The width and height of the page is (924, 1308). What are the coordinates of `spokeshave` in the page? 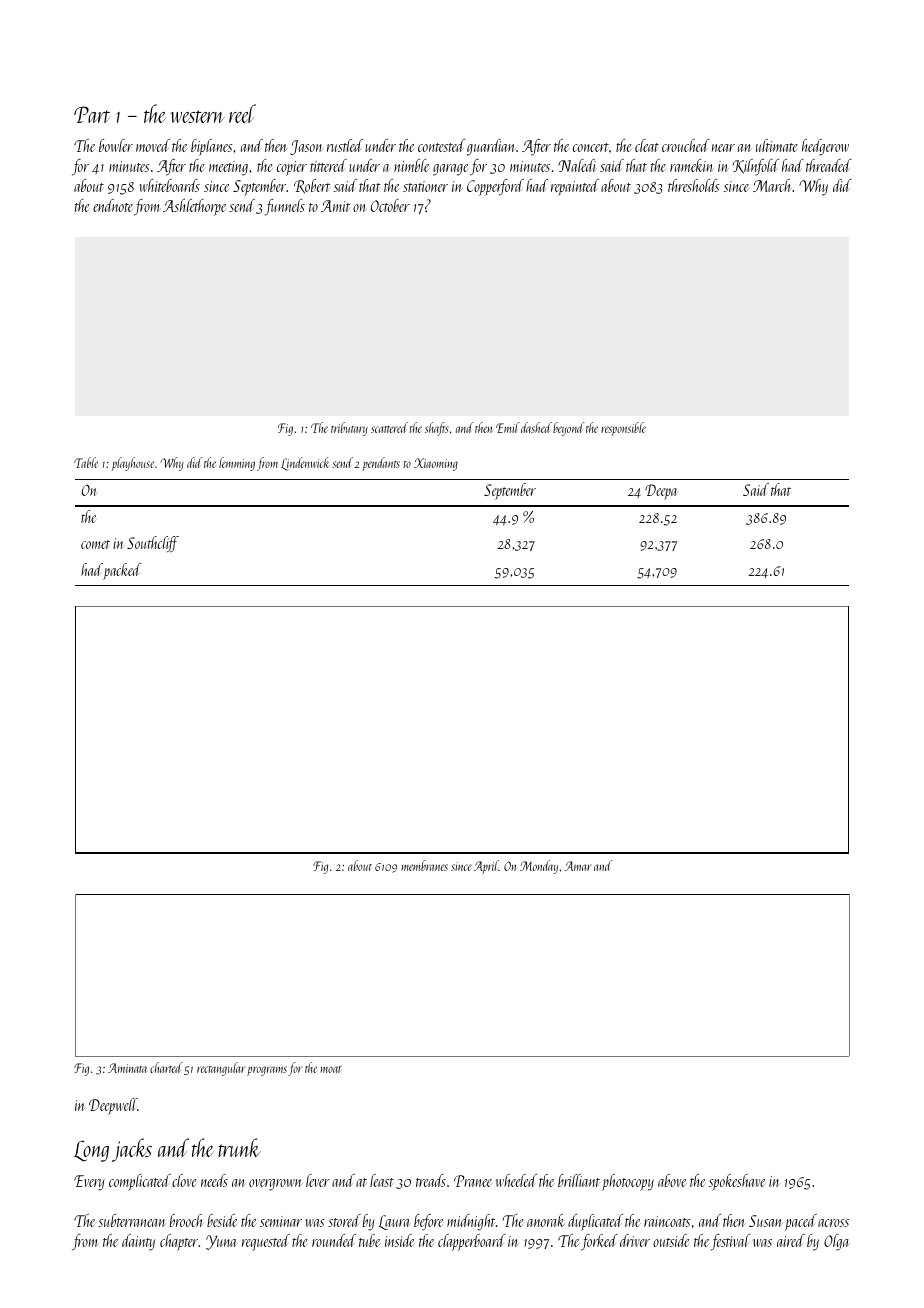 It's located at (737, 1182).
